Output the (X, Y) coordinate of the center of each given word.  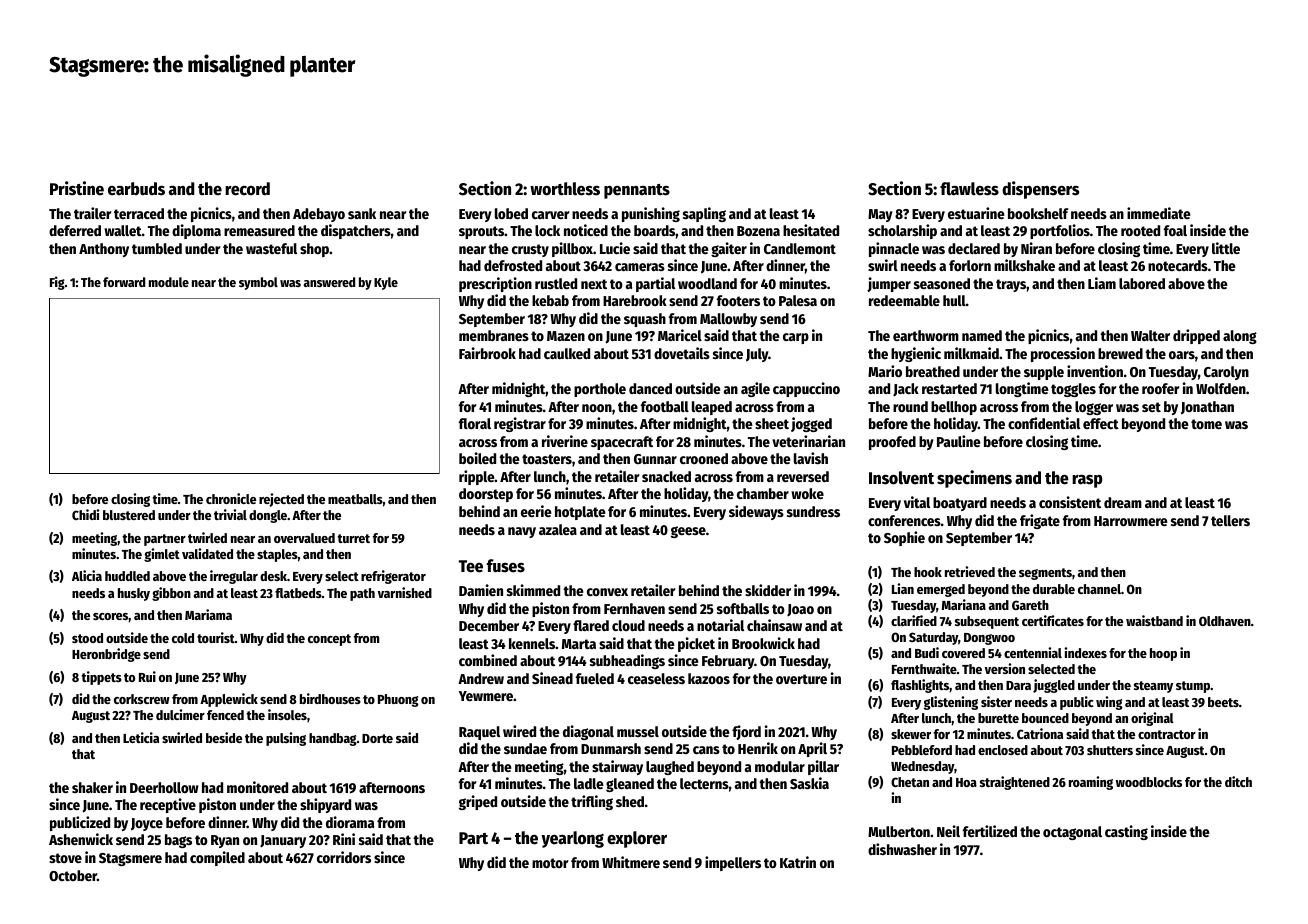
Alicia (87, 575)
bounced (1045, 718)
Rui (147, 676)
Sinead (552, 678)
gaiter (729, 249)
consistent (1070, 502)
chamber (763, 493)
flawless (969, 189)
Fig (57, 283)
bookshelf (1038, 213)
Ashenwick (81, 839)
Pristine (77, 188)
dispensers (1040, 190)
